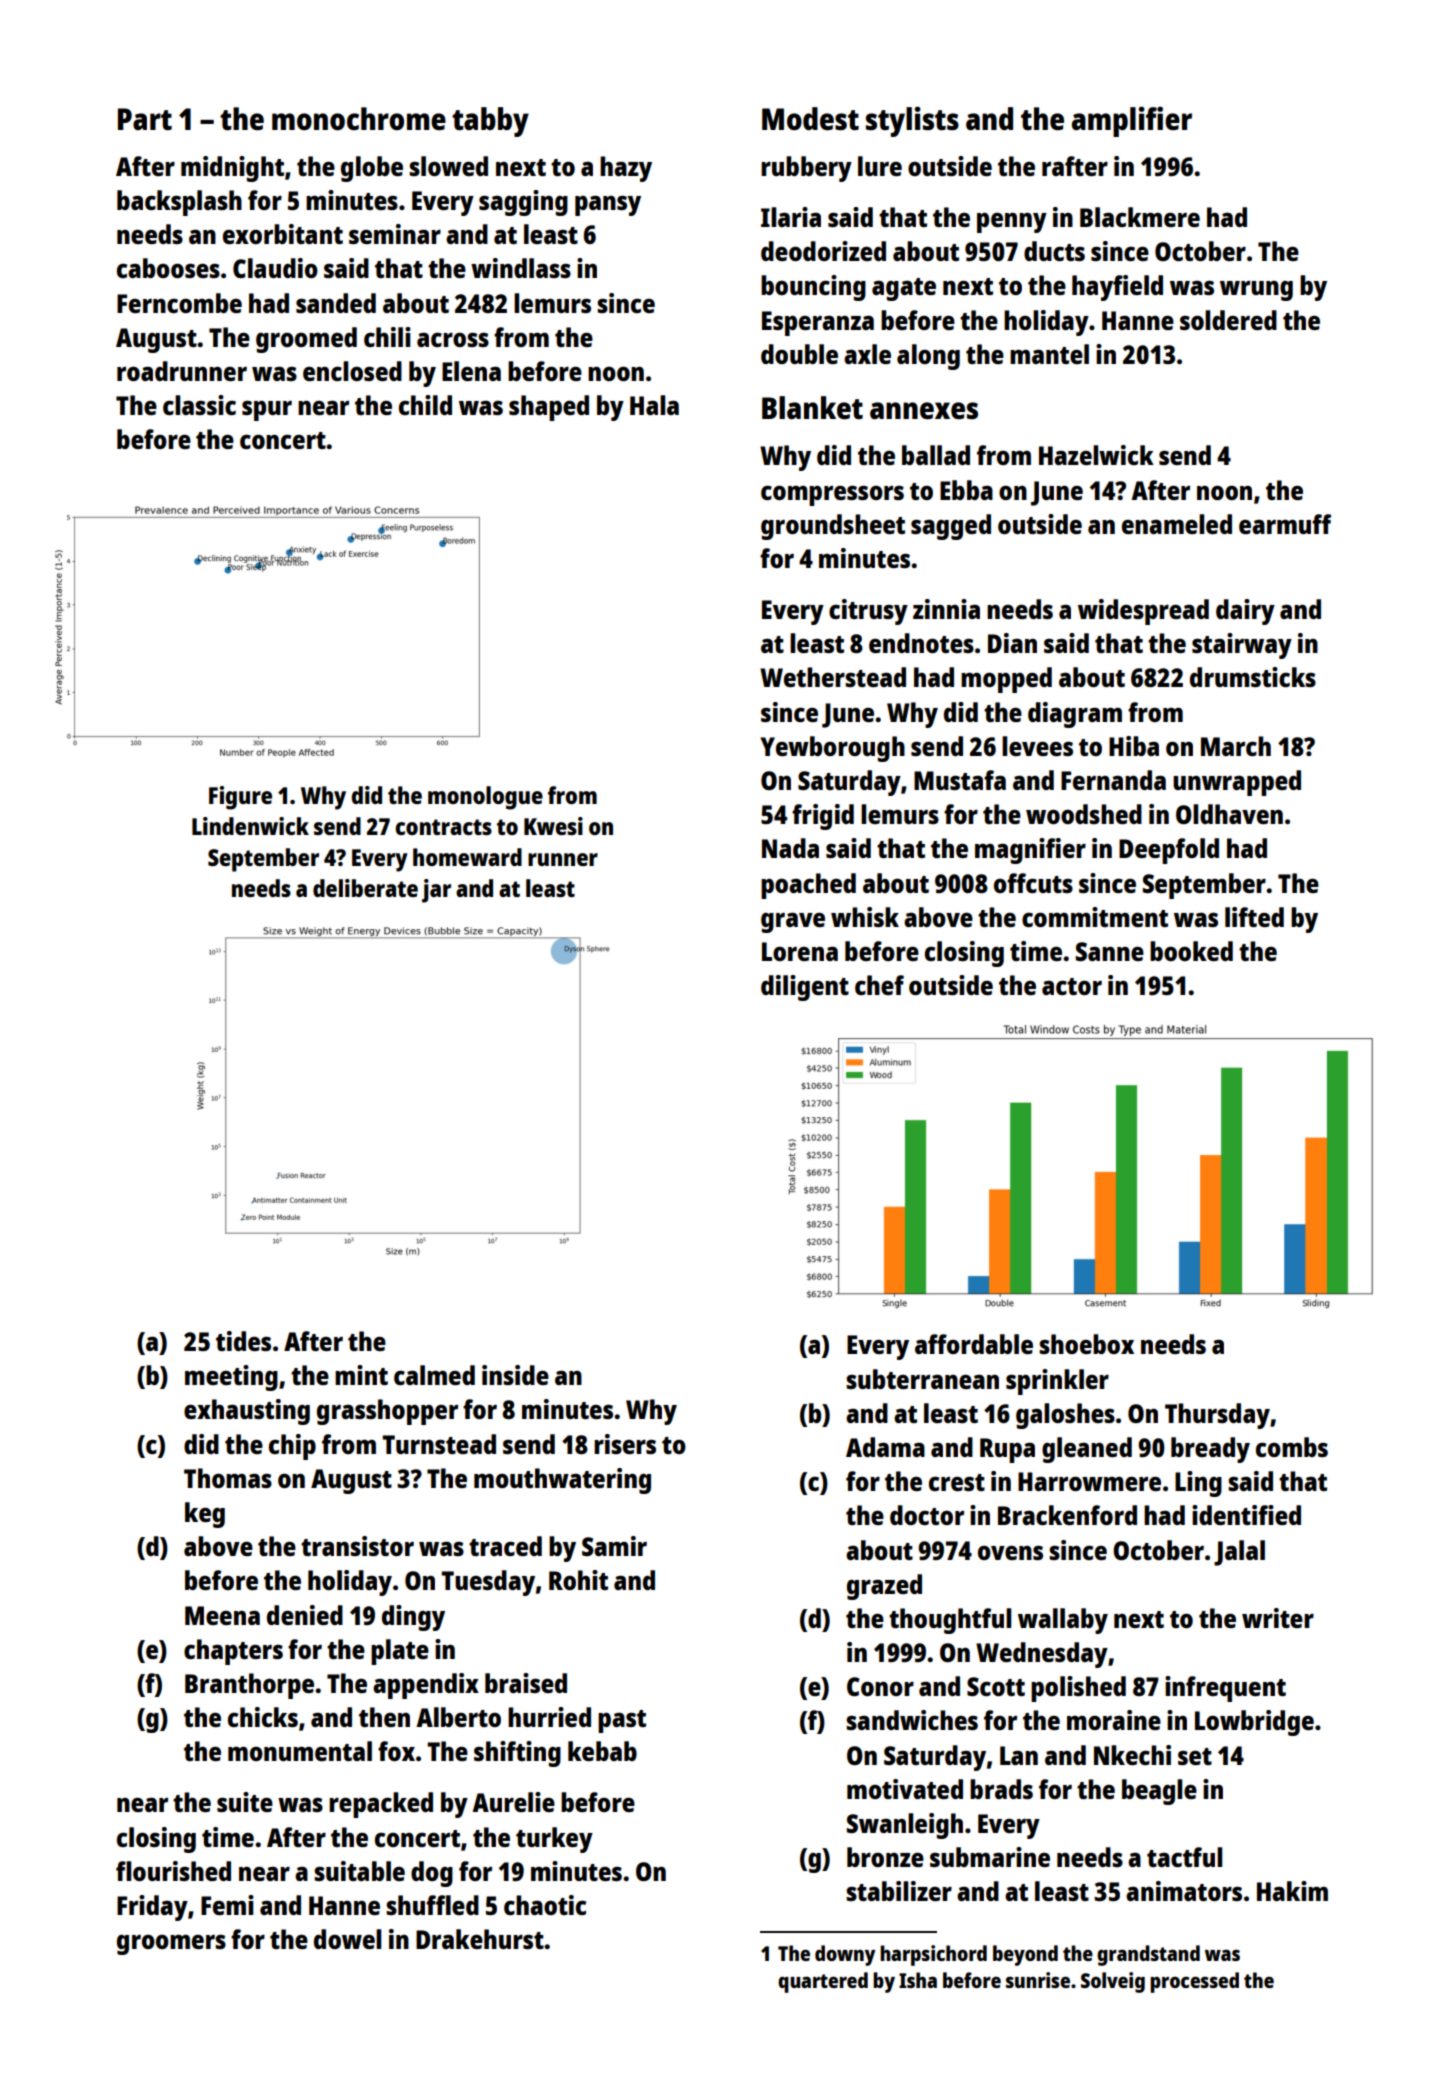  What do you see at coordinates (922, 1379) in the screenshot?
I see `subterranean` at bounding box center [922, 1379].
